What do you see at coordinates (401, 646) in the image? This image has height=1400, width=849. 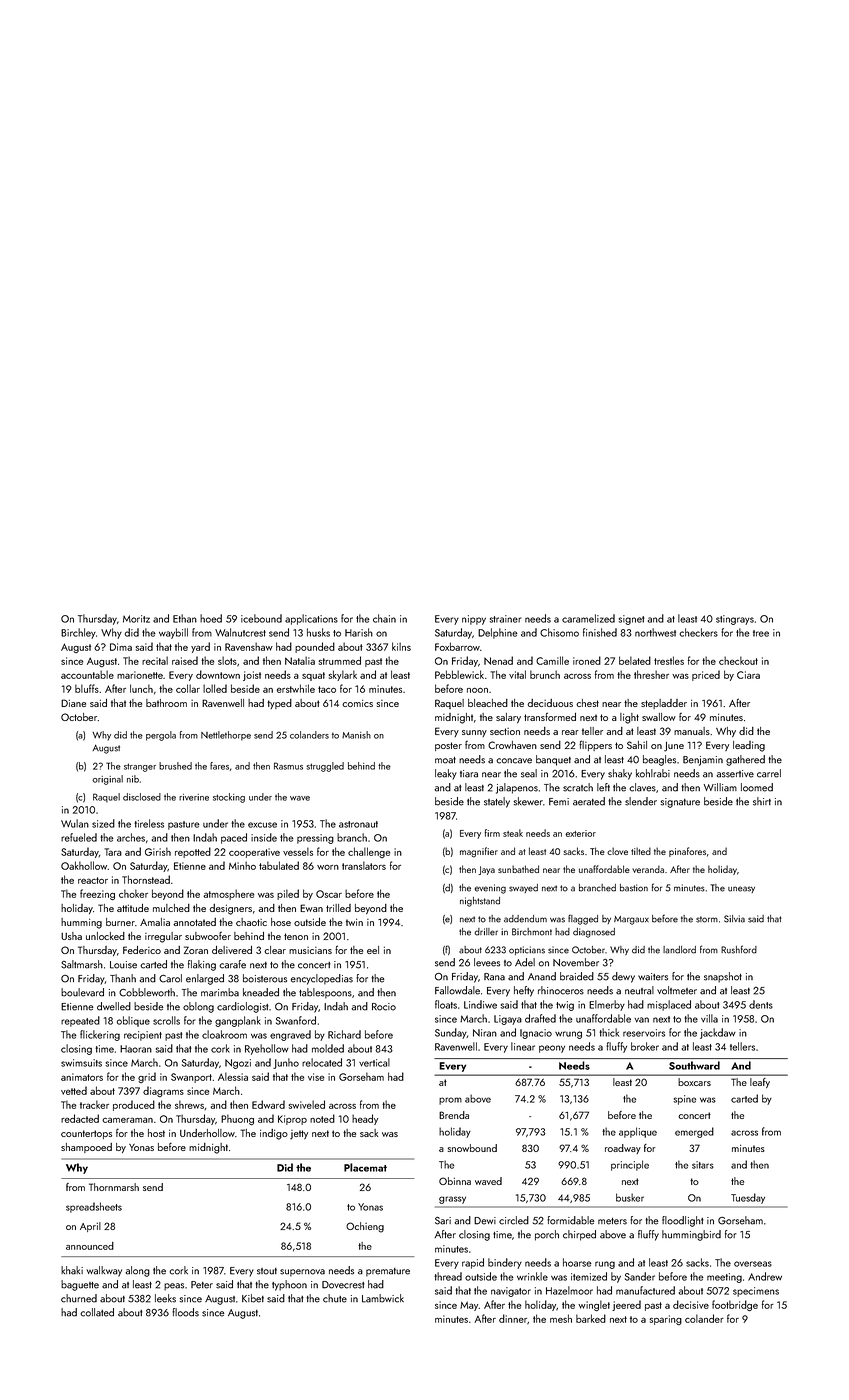 I see `kilns` at bounding box center [401, 646].
